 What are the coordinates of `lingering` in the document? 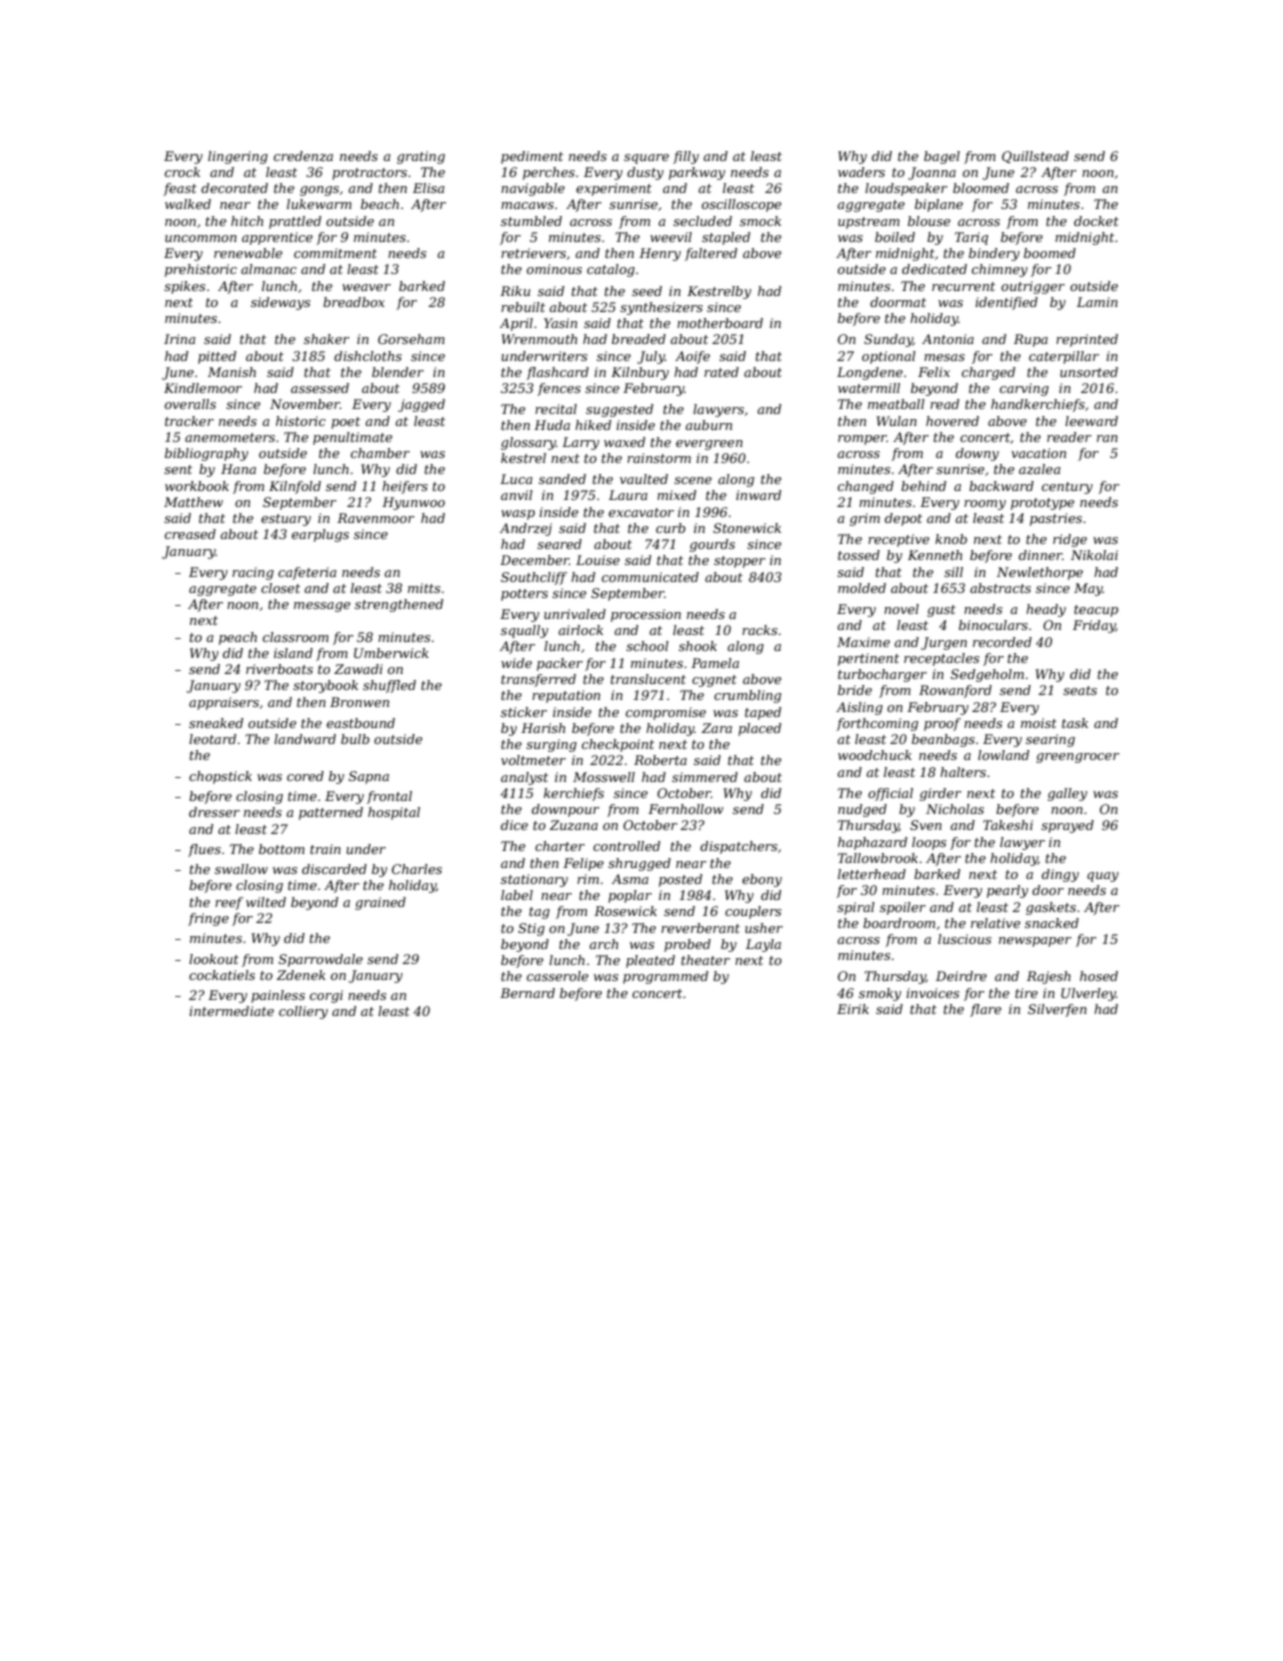 It's located at (238, 157).
